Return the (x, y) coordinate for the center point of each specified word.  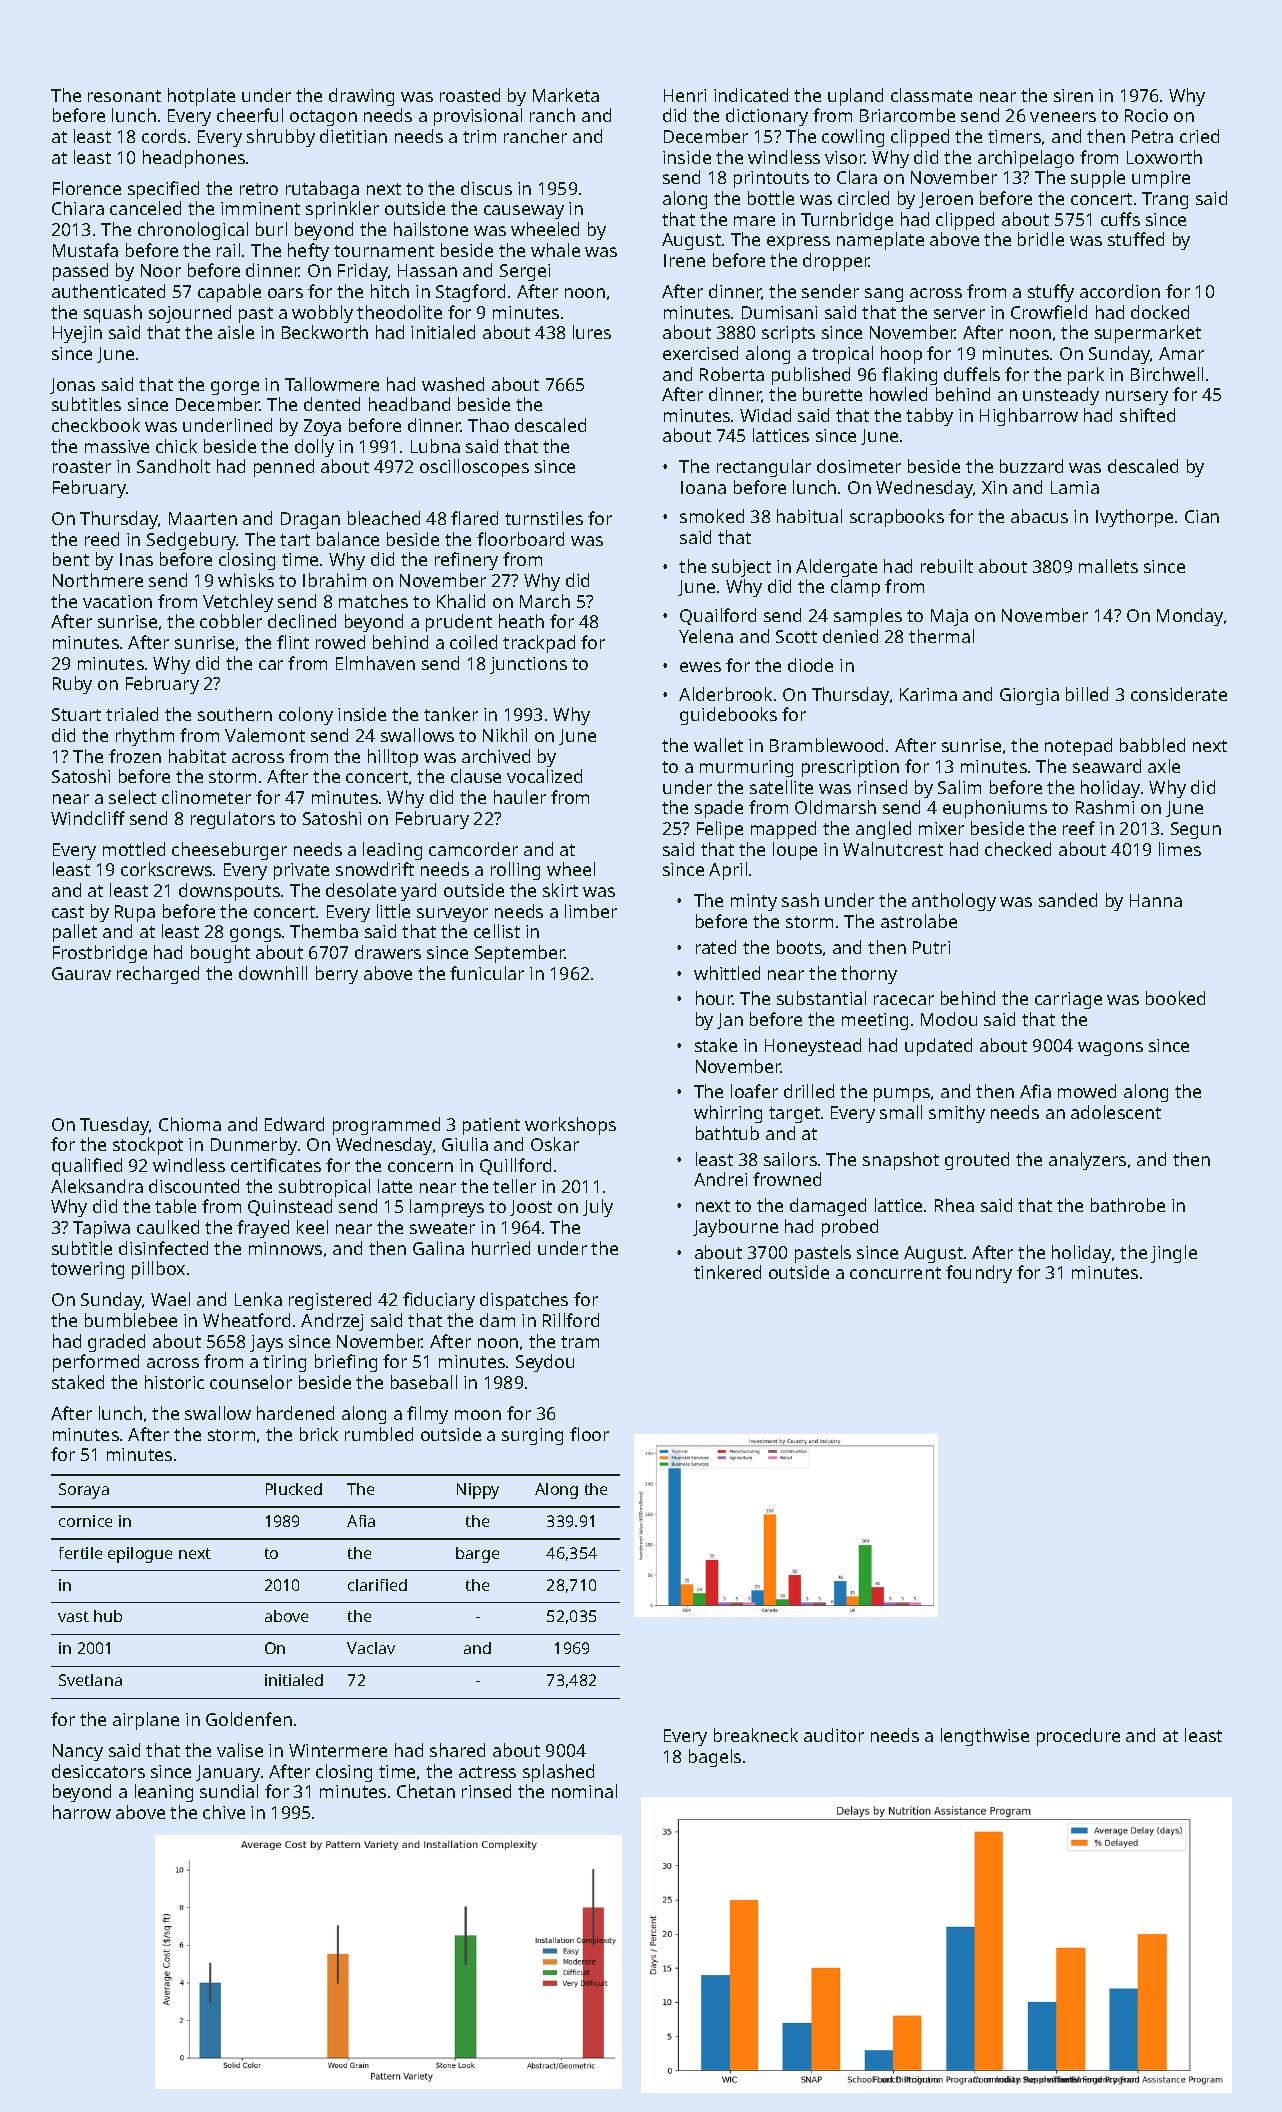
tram (580, 1342)
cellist (497, 931)
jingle (1174, 1254)
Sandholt (173, 466)
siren (1073, 95)
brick (319, 1434)
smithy (957, 1114)
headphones (194, 159)
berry (337, 975)
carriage (1068, 1000)
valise (240, 1750)
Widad (765, 415)
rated (716, 947)
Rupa (135, 913)
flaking (909, 376)
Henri (685, 95)
